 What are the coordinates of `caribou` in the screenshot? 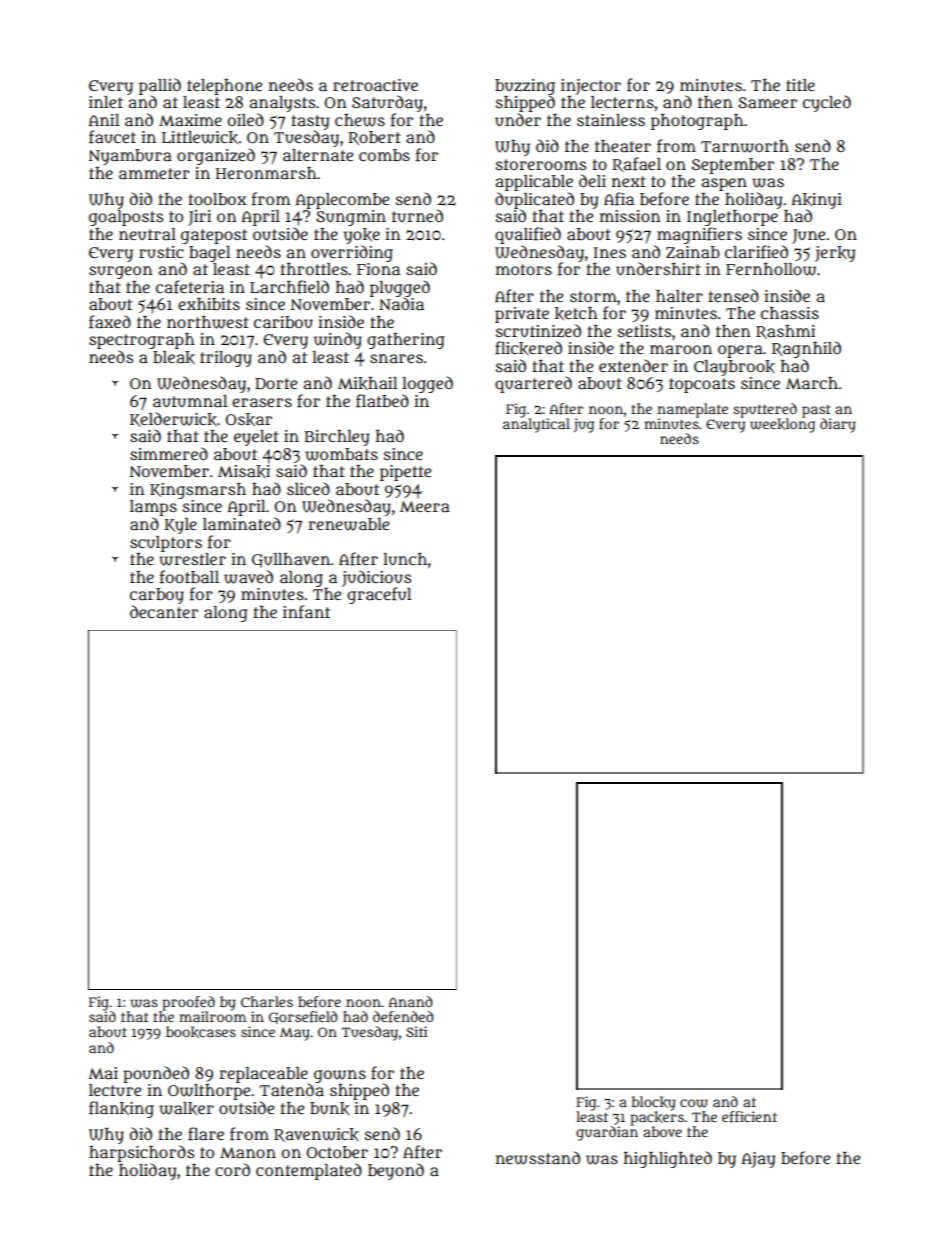 It's located at (283, 322).
